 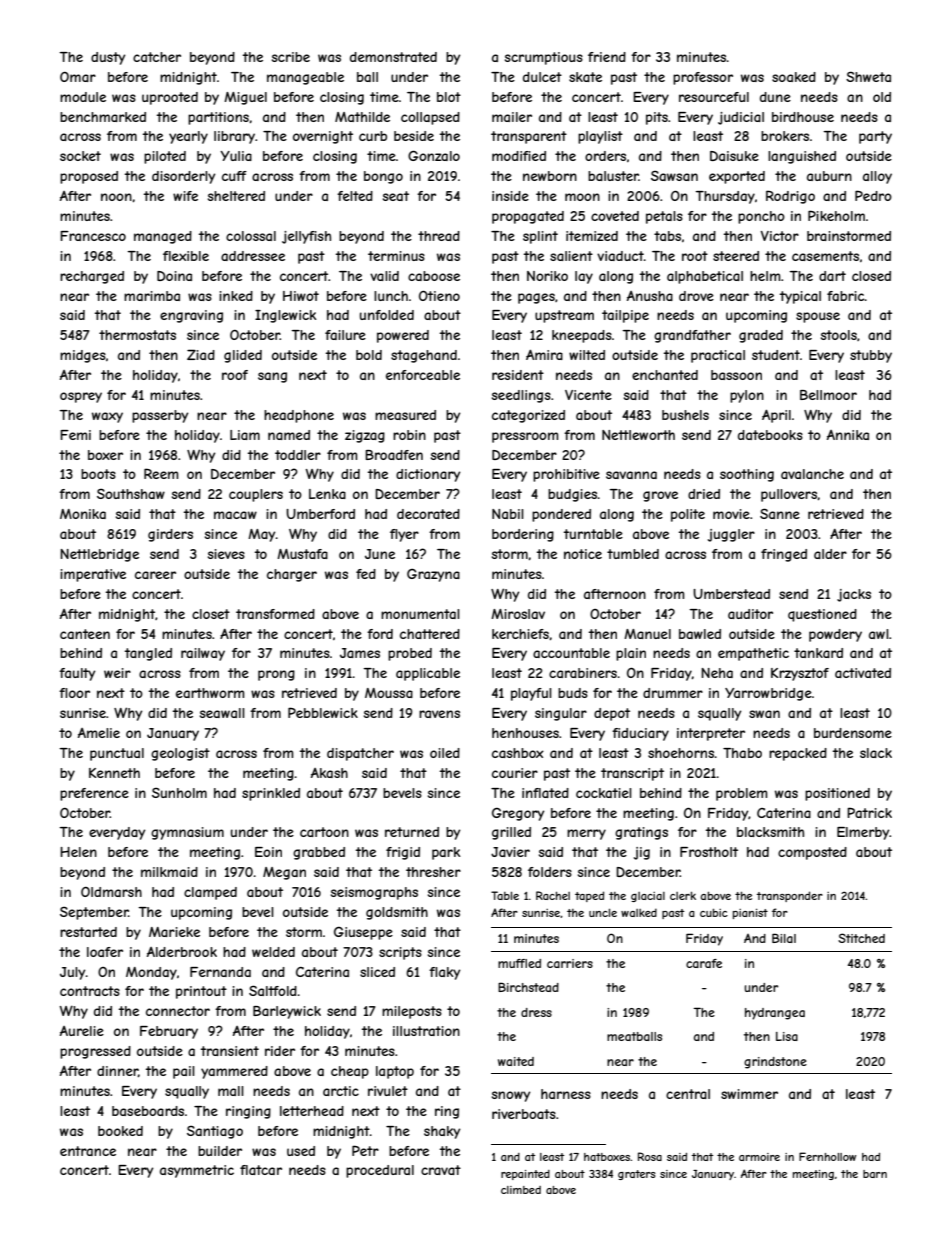 What do you see at coordinates (875, 137) in the page?
I see `party` at bounding box center [875, 137].
